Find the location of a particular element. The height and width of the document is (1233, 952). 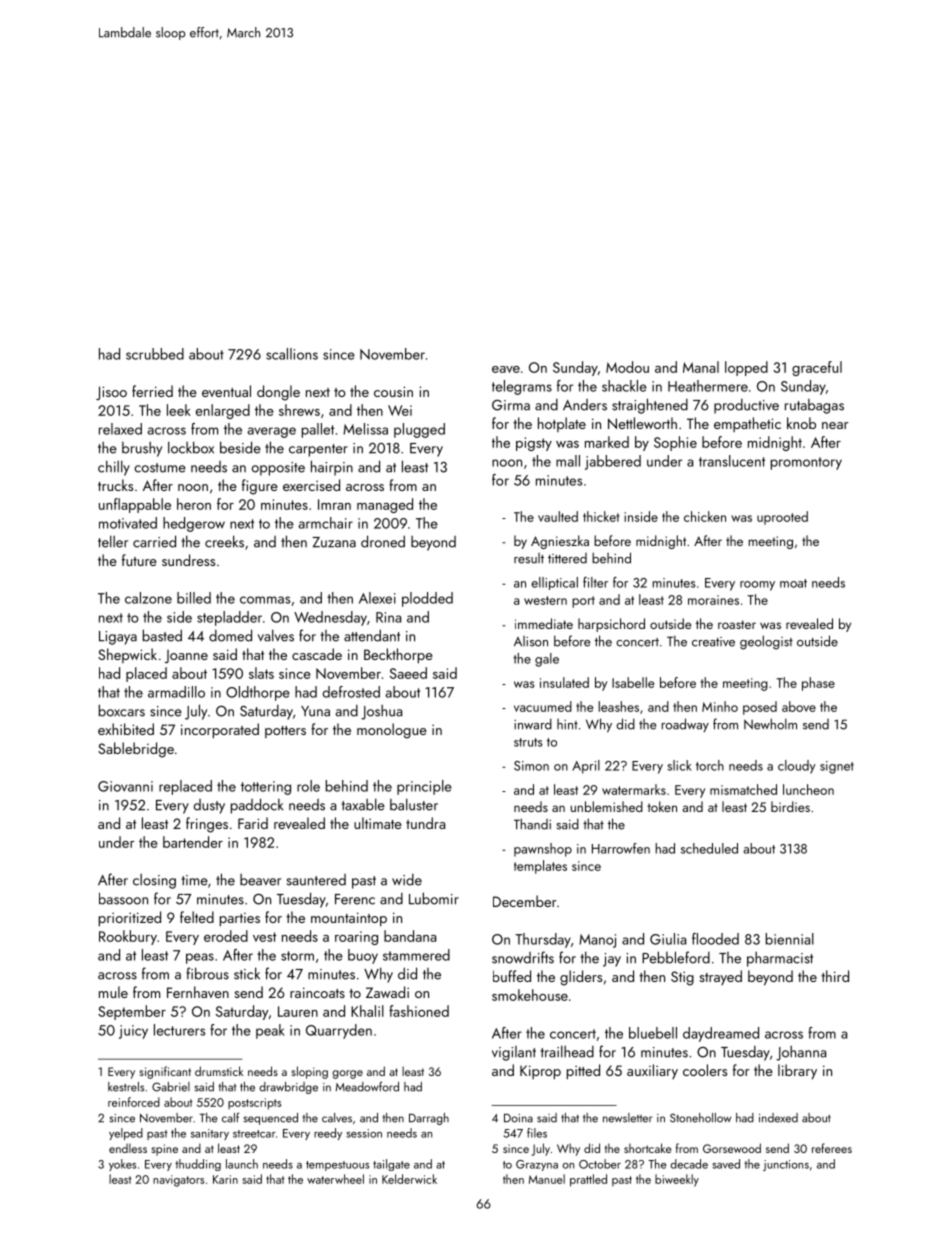

scrubbed is located at coordinates (155, 354).
